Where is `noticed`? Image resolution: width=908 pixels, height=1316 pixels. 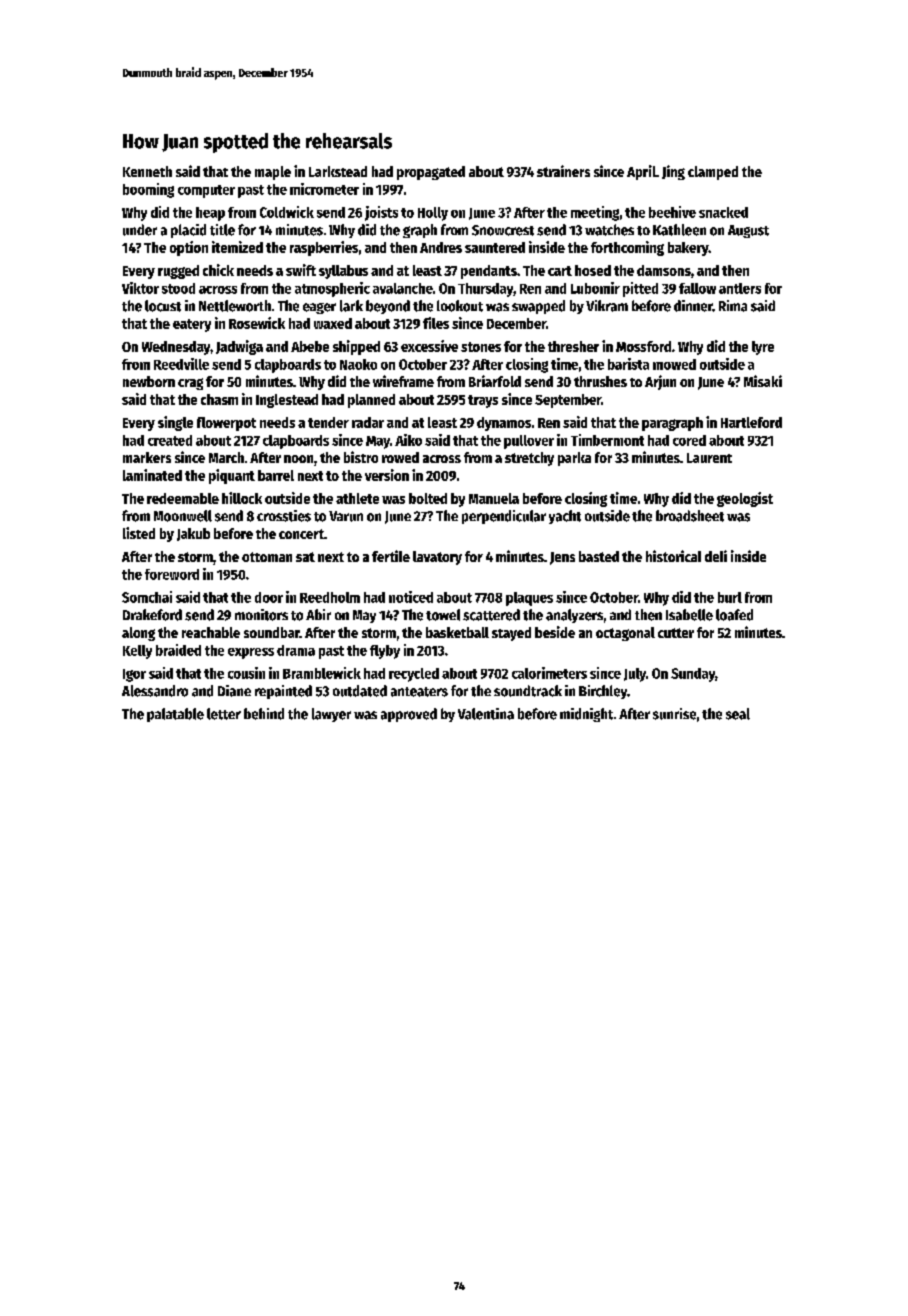
noticed is located at coordinates (411, 597).
